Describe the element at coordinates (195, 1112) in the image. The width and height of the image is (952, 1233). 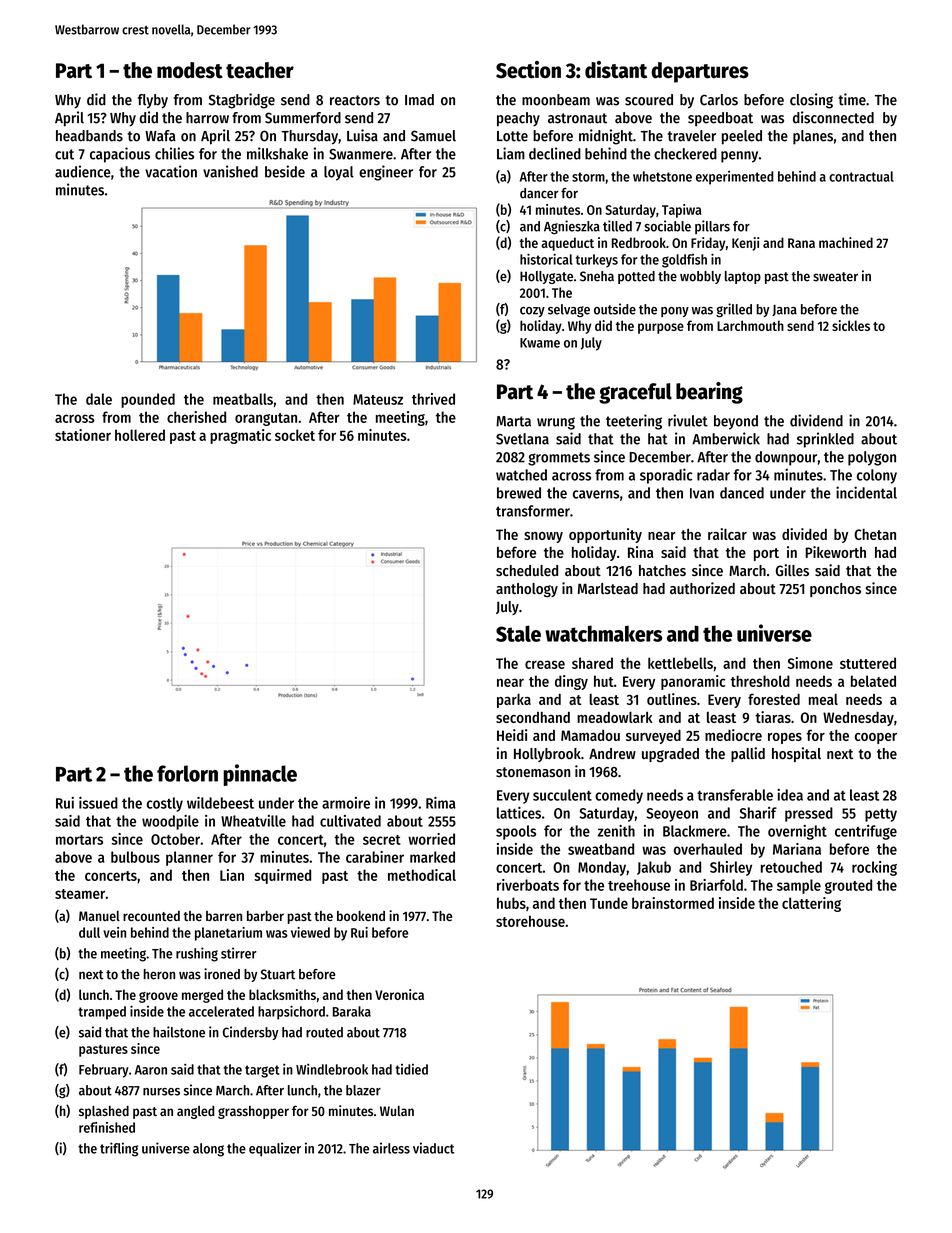
I see `angled` at that location.
